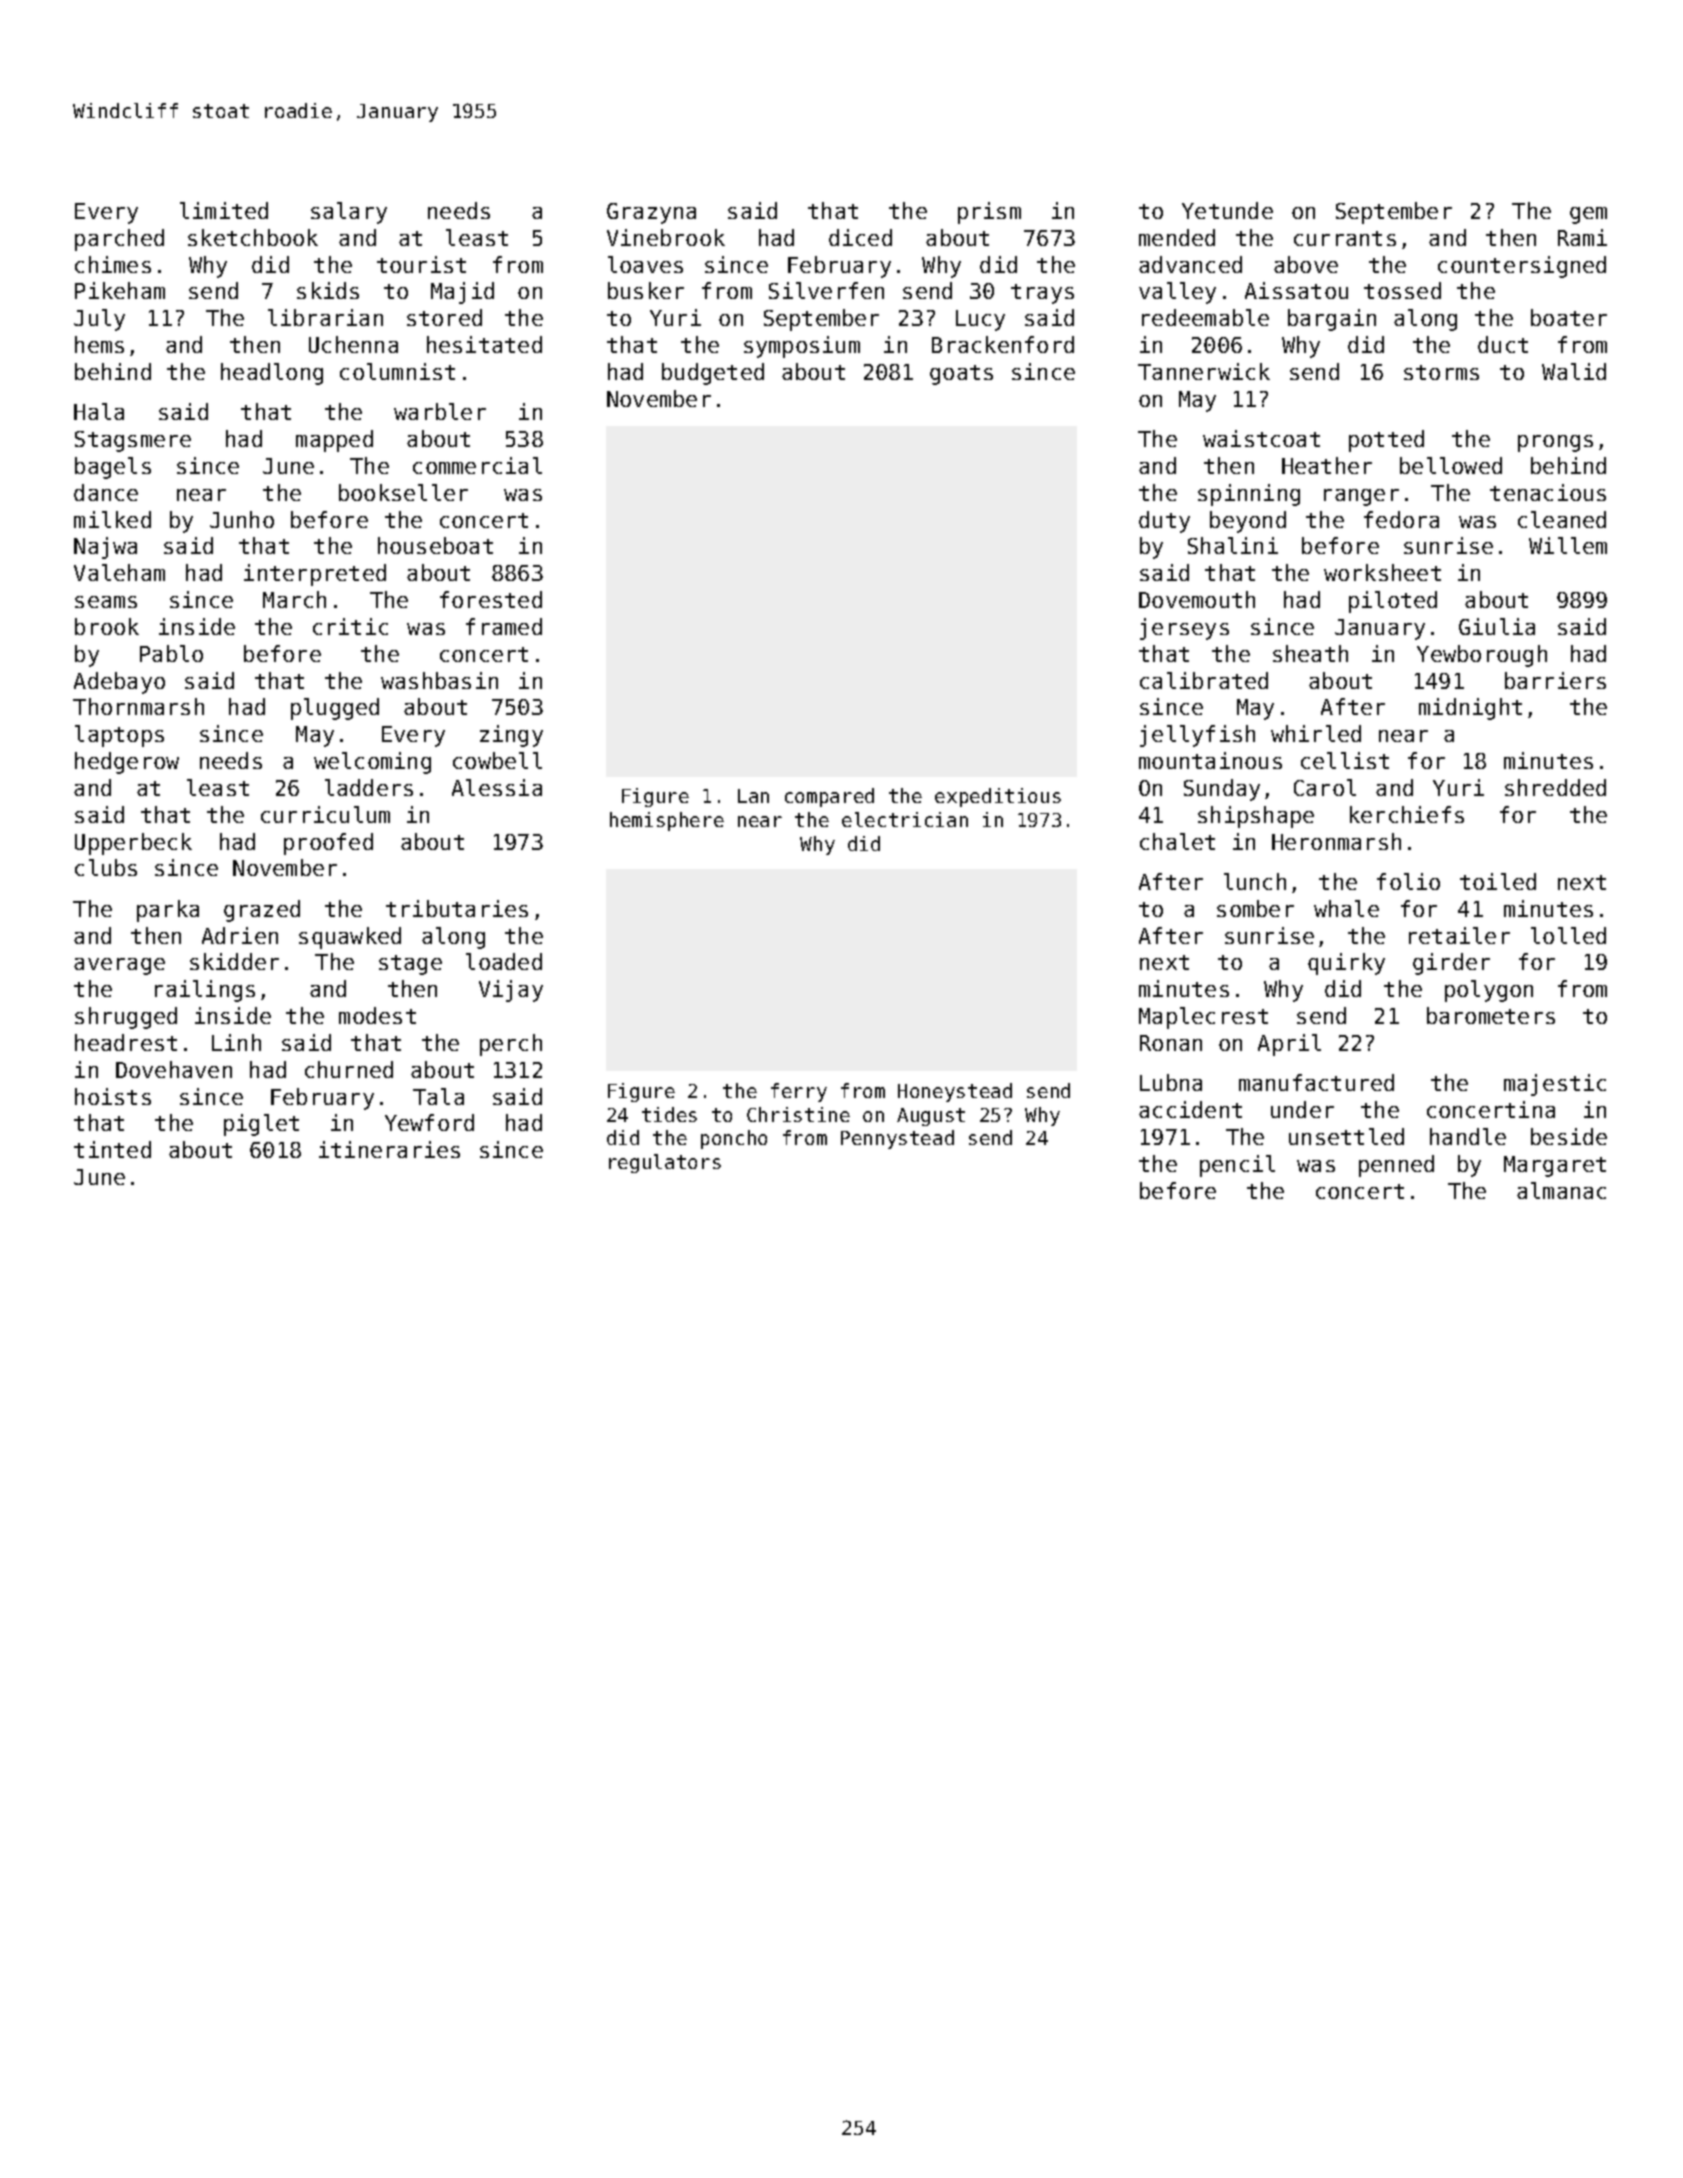  I want to click on Hala, so click(99, 411).
